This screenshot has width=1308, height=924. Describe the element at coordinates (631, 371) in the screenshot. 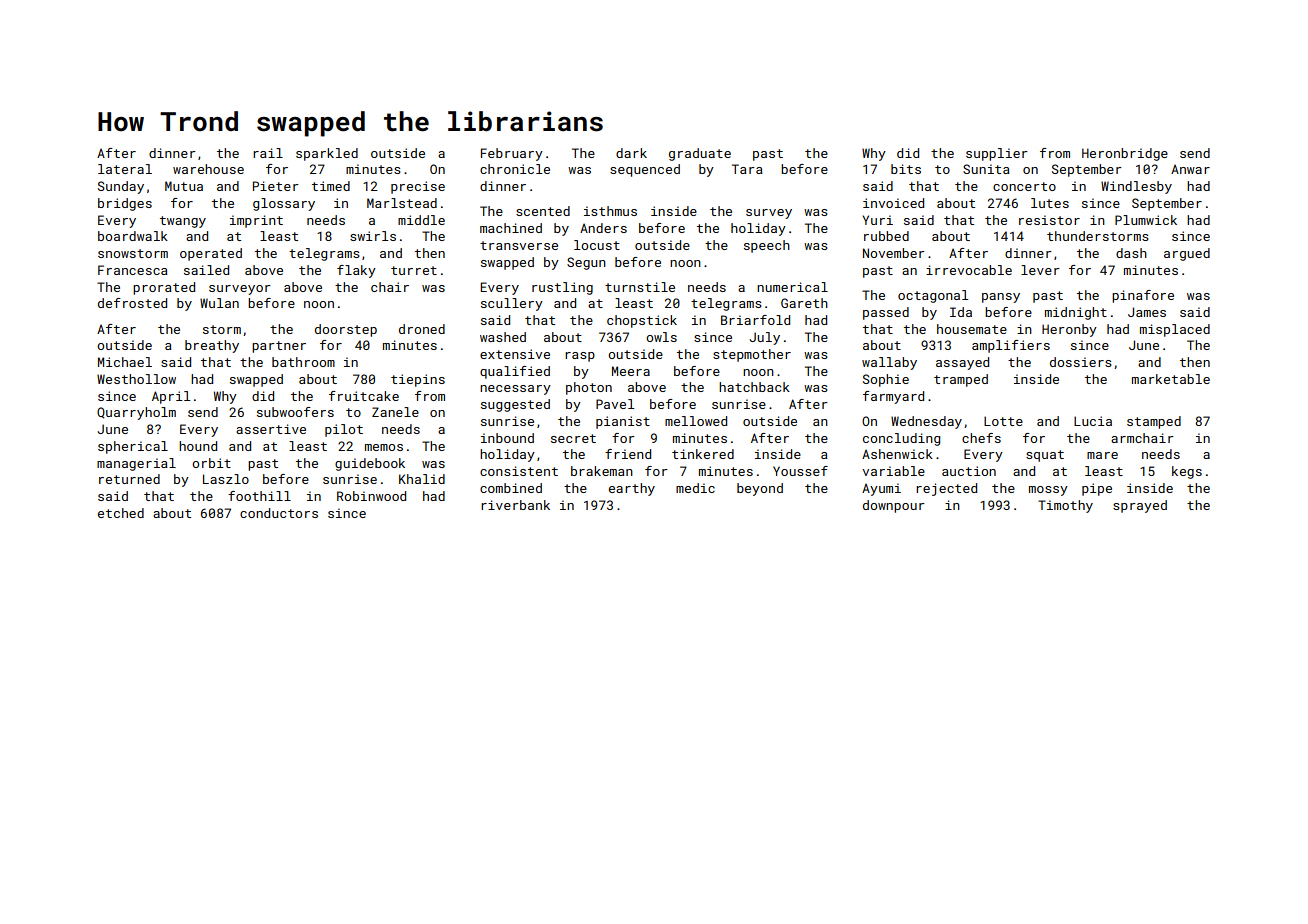

I see `Meera` at that location.
